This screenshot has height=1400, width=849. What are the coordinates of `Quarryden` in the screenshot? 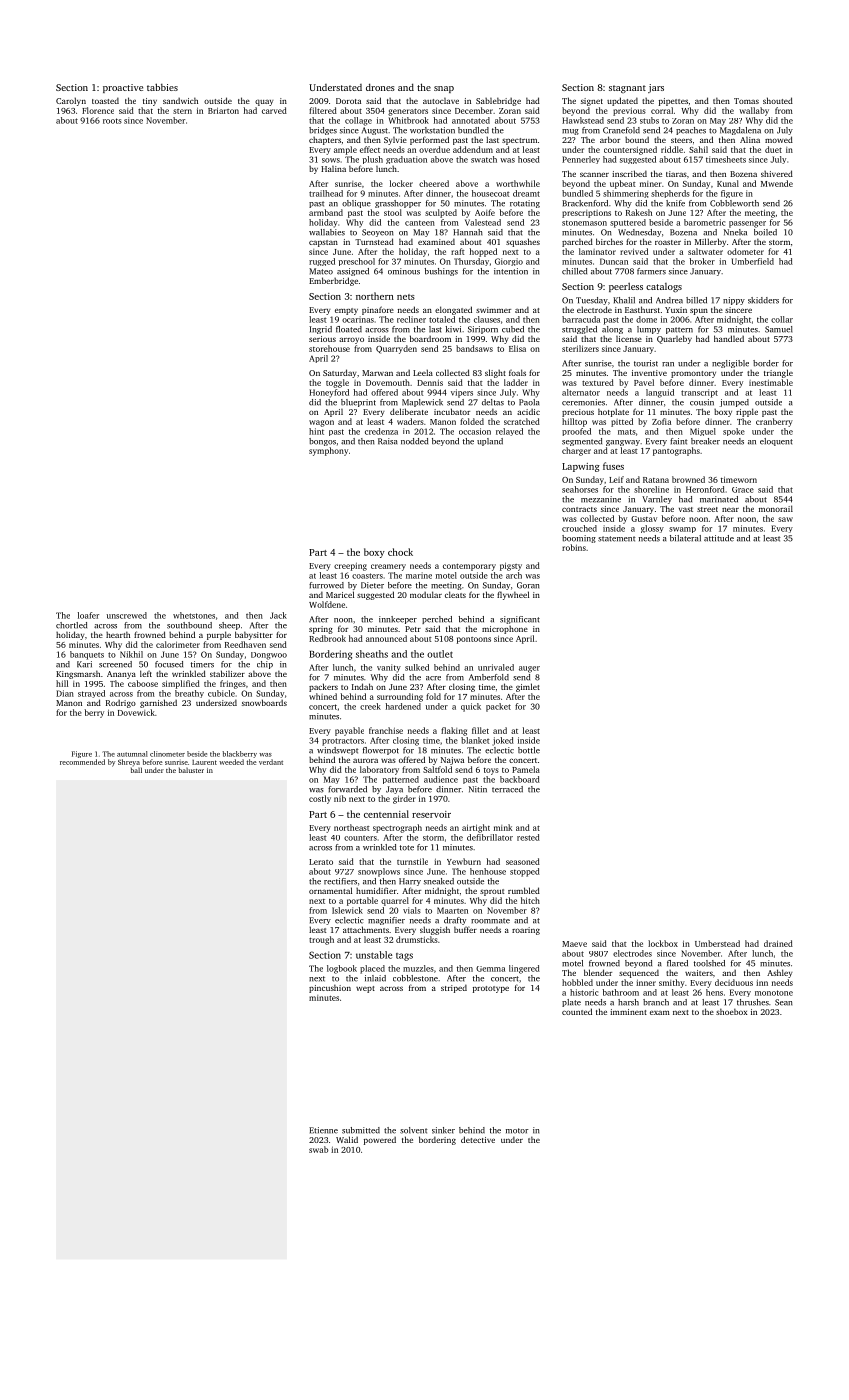 It's located at (396, 349).
